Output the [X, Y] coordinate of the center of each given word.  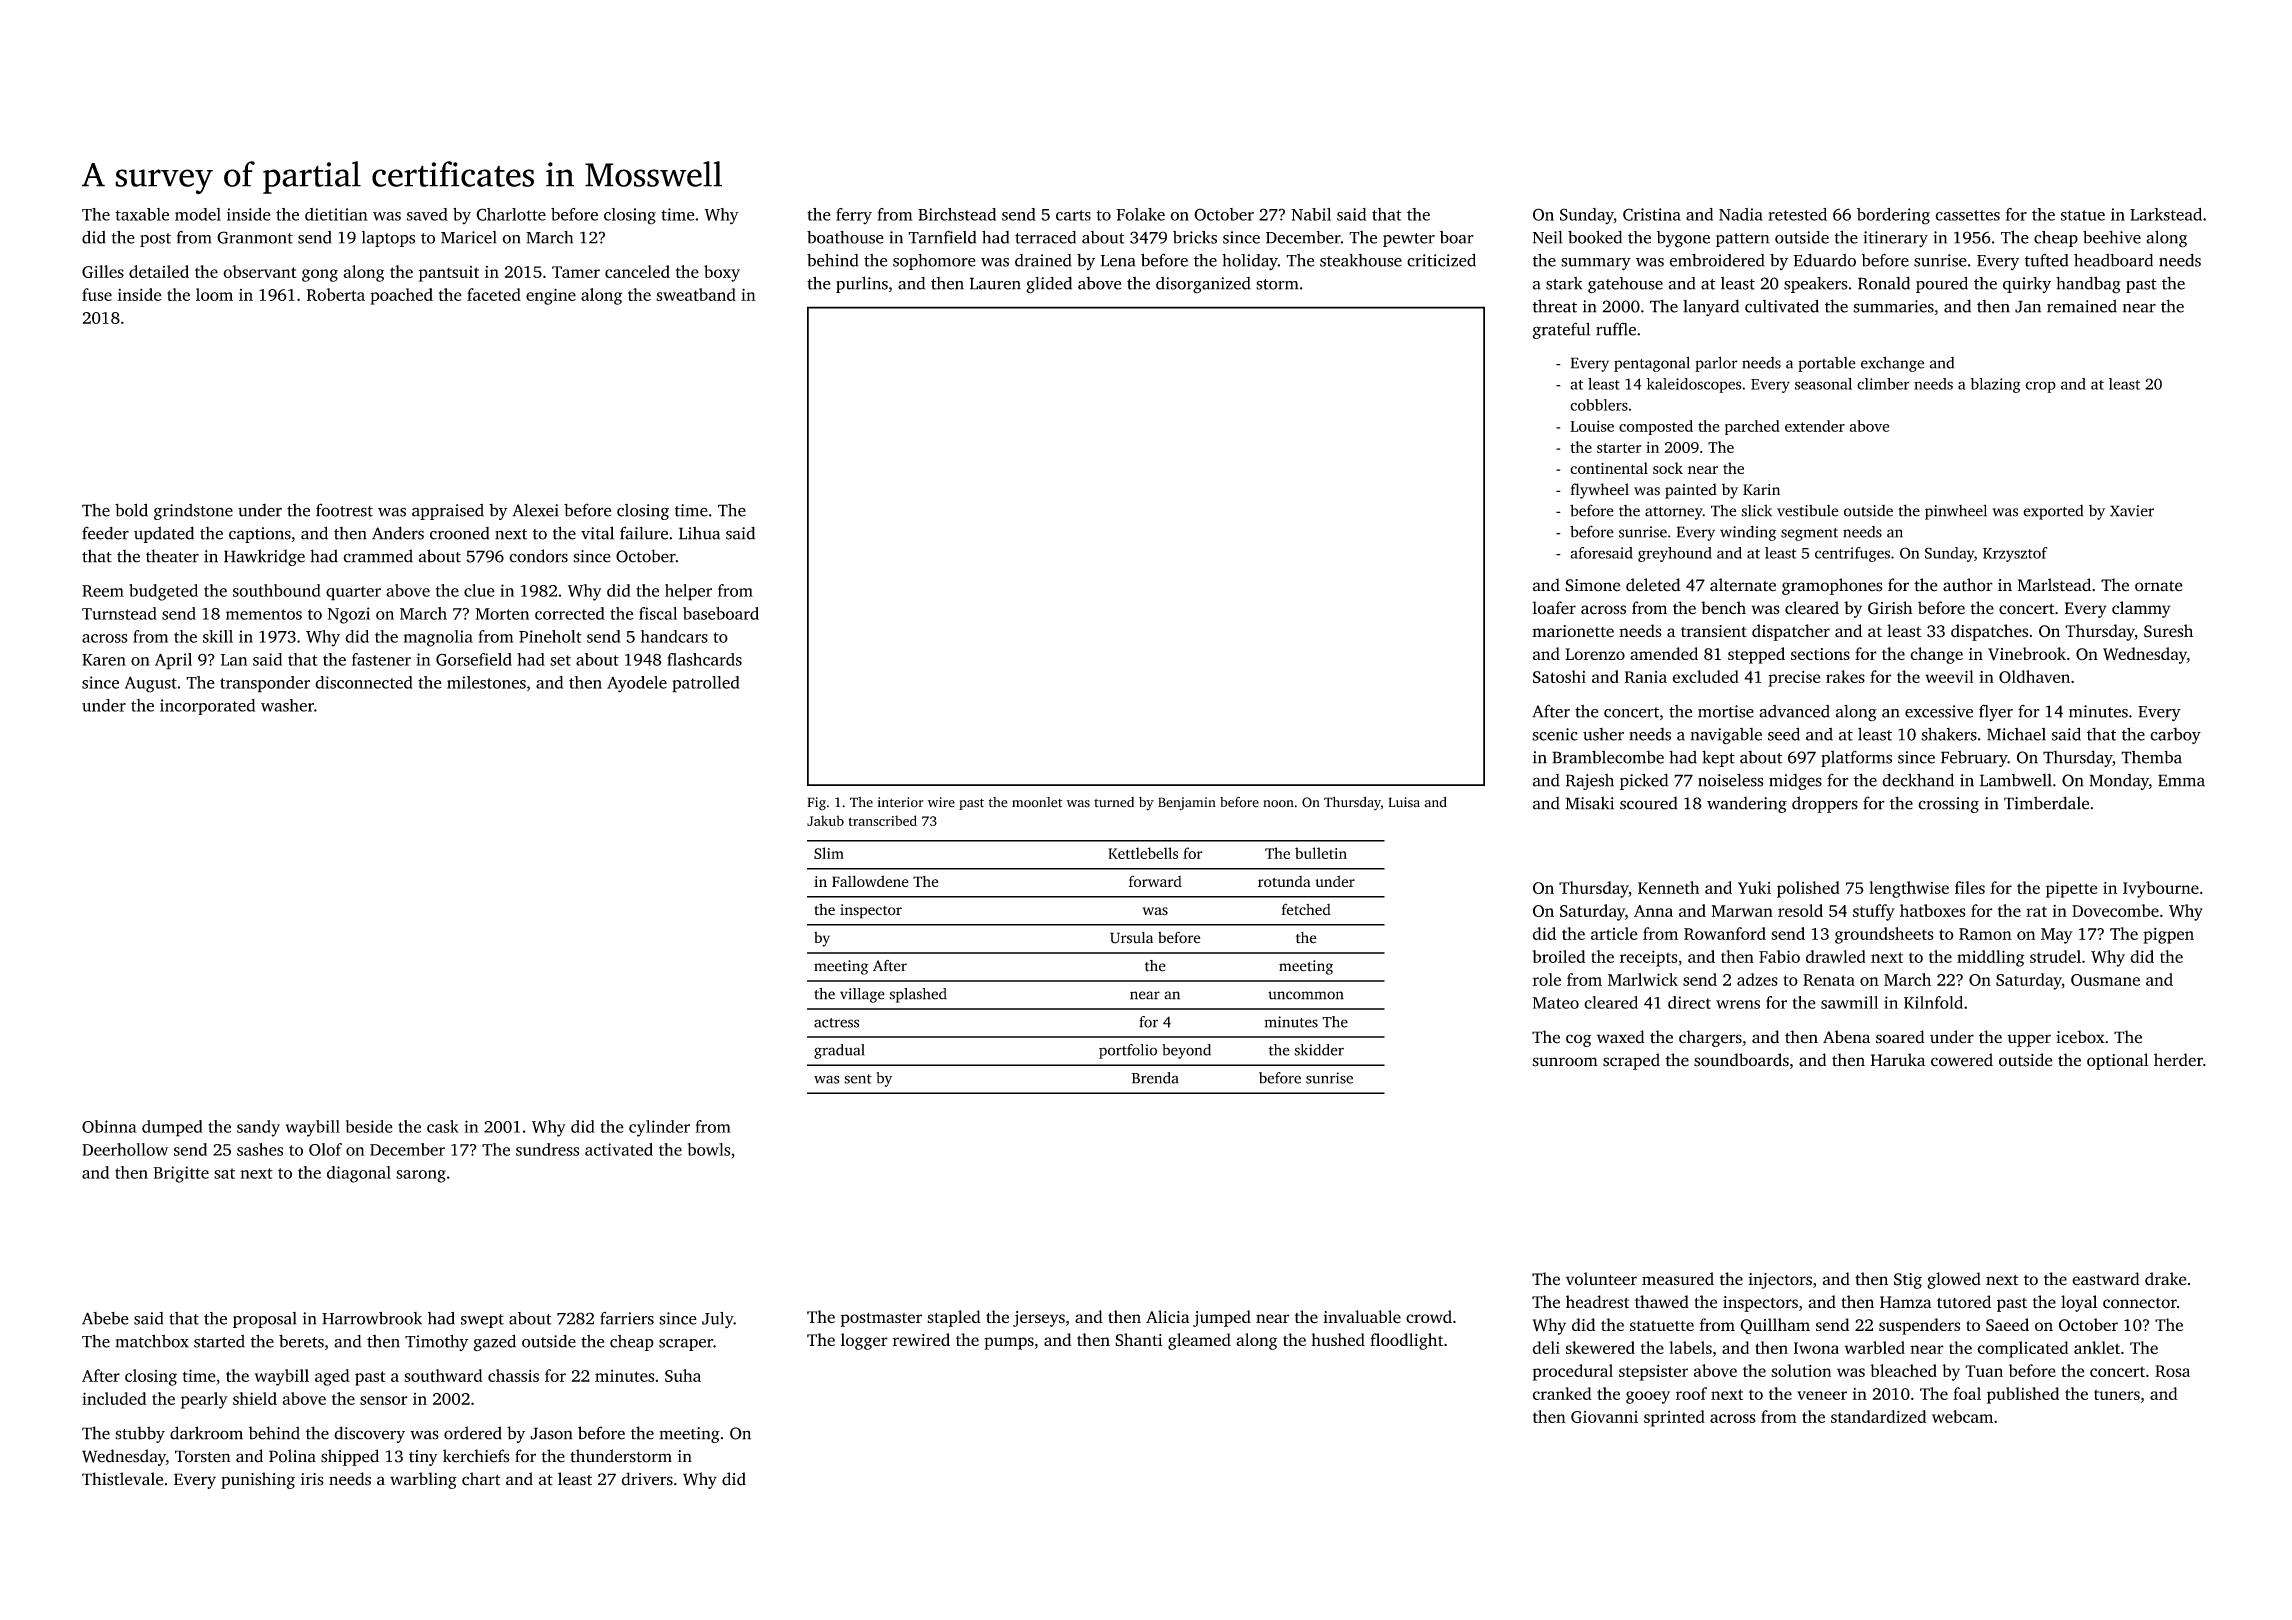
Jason [551, 1433]
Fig [816, 804]
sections [1820, 654]
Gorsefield [474, 659]
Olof [325, 1149]
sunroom [1565, 1062]
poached [401, 296]
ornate [2159, 586]
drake [2166, 1279]
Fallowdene [870, 881]
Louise [1592, 426]
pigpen [2168, 935]
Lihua [699, 533]
